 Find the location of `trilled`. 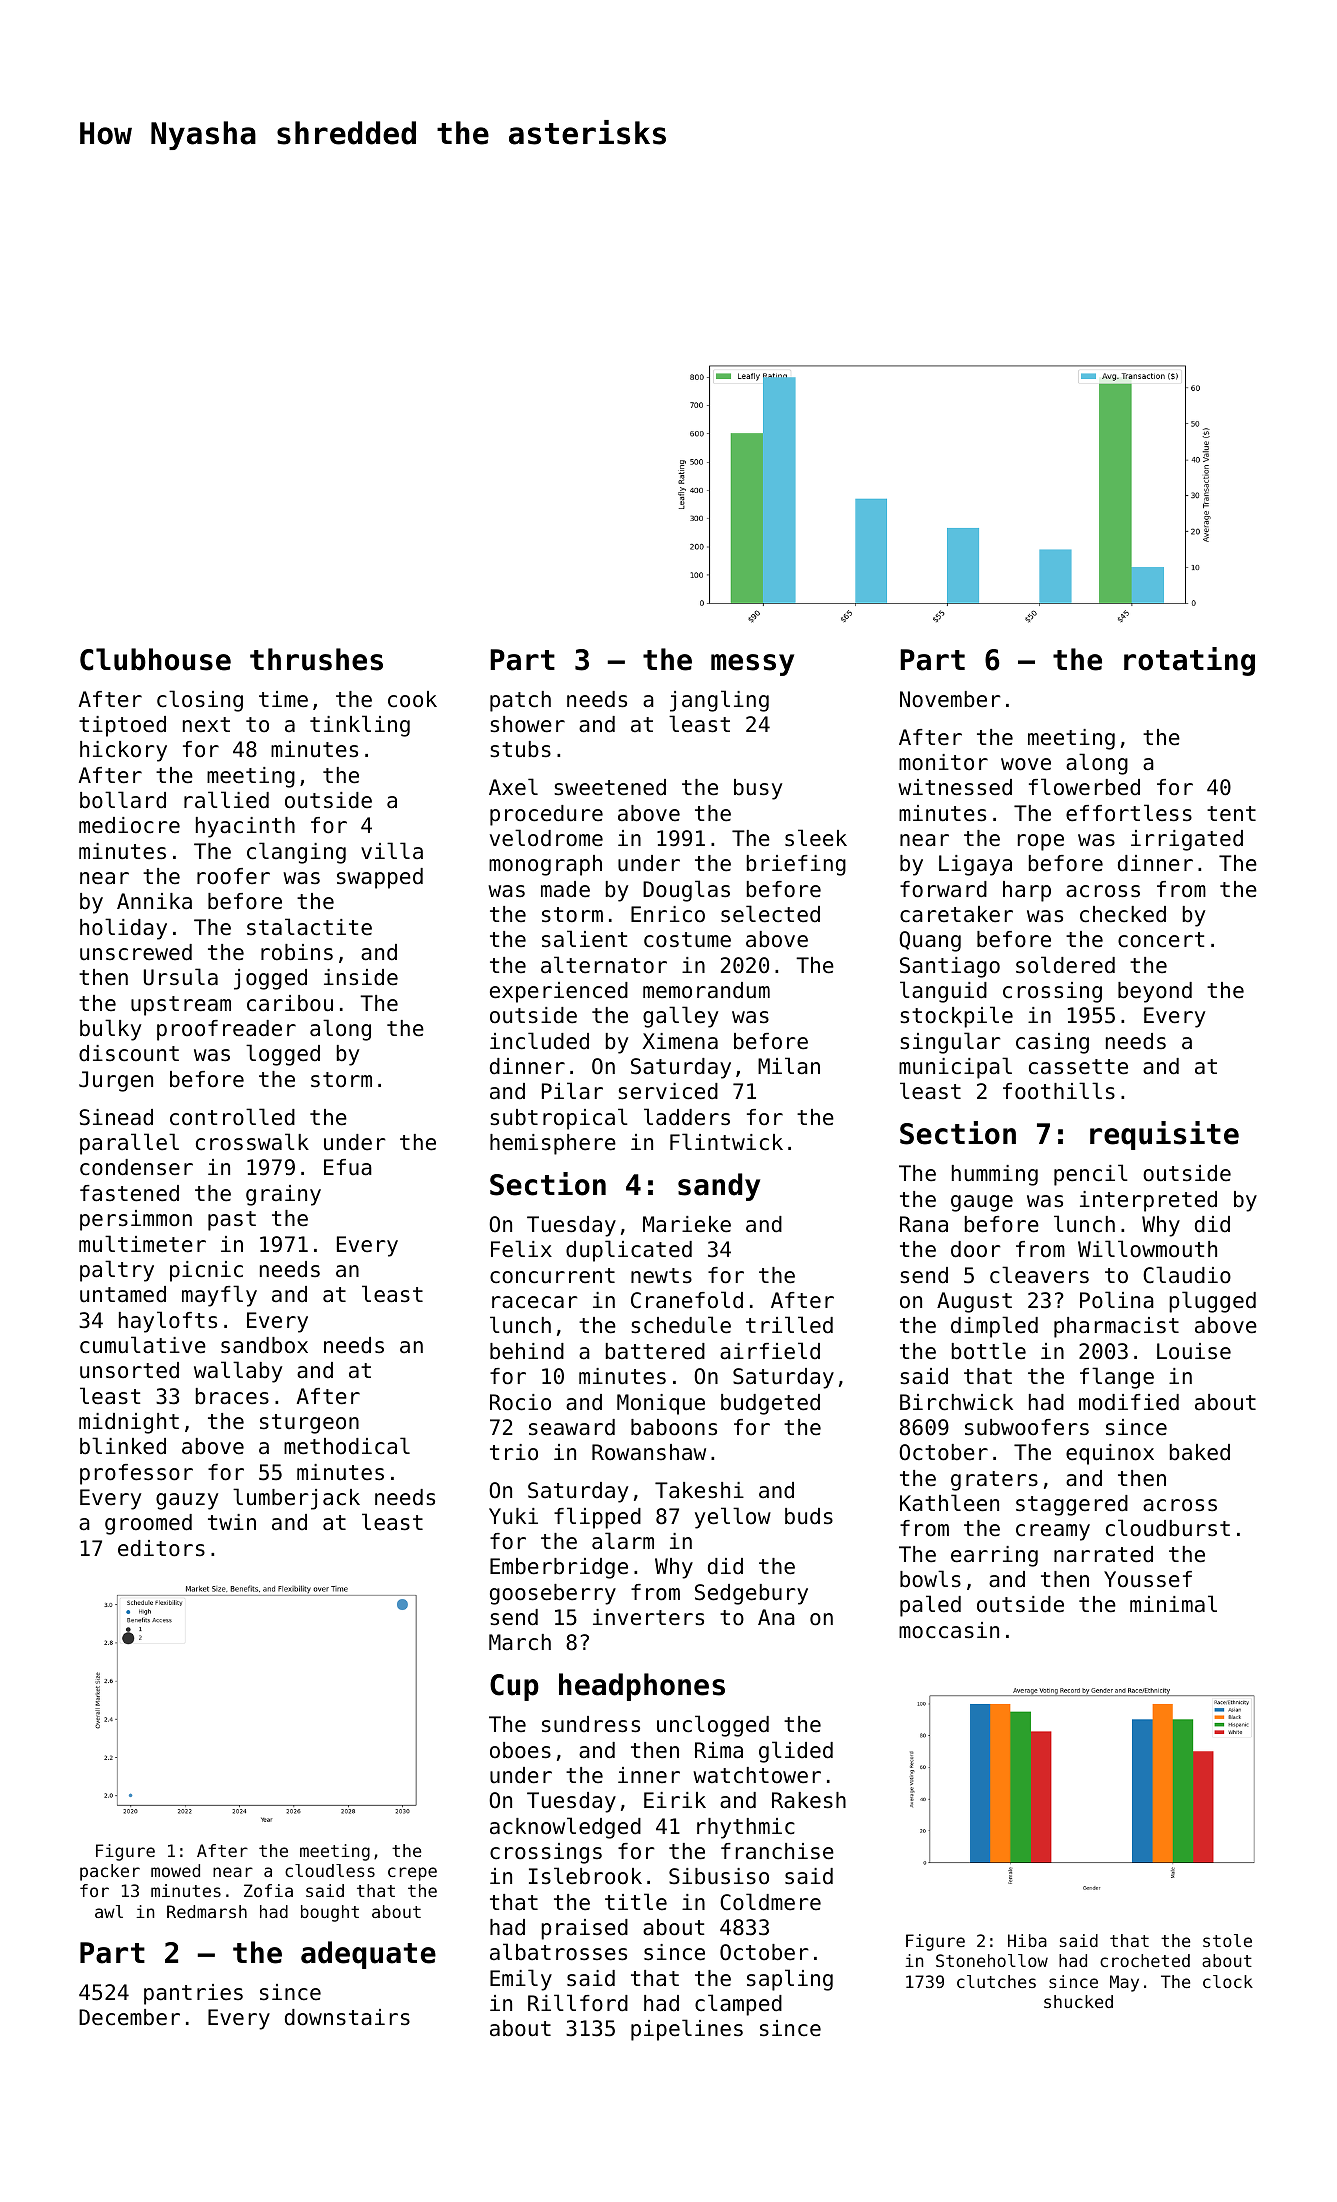

trilled is located at coordinates (789, 1325).
